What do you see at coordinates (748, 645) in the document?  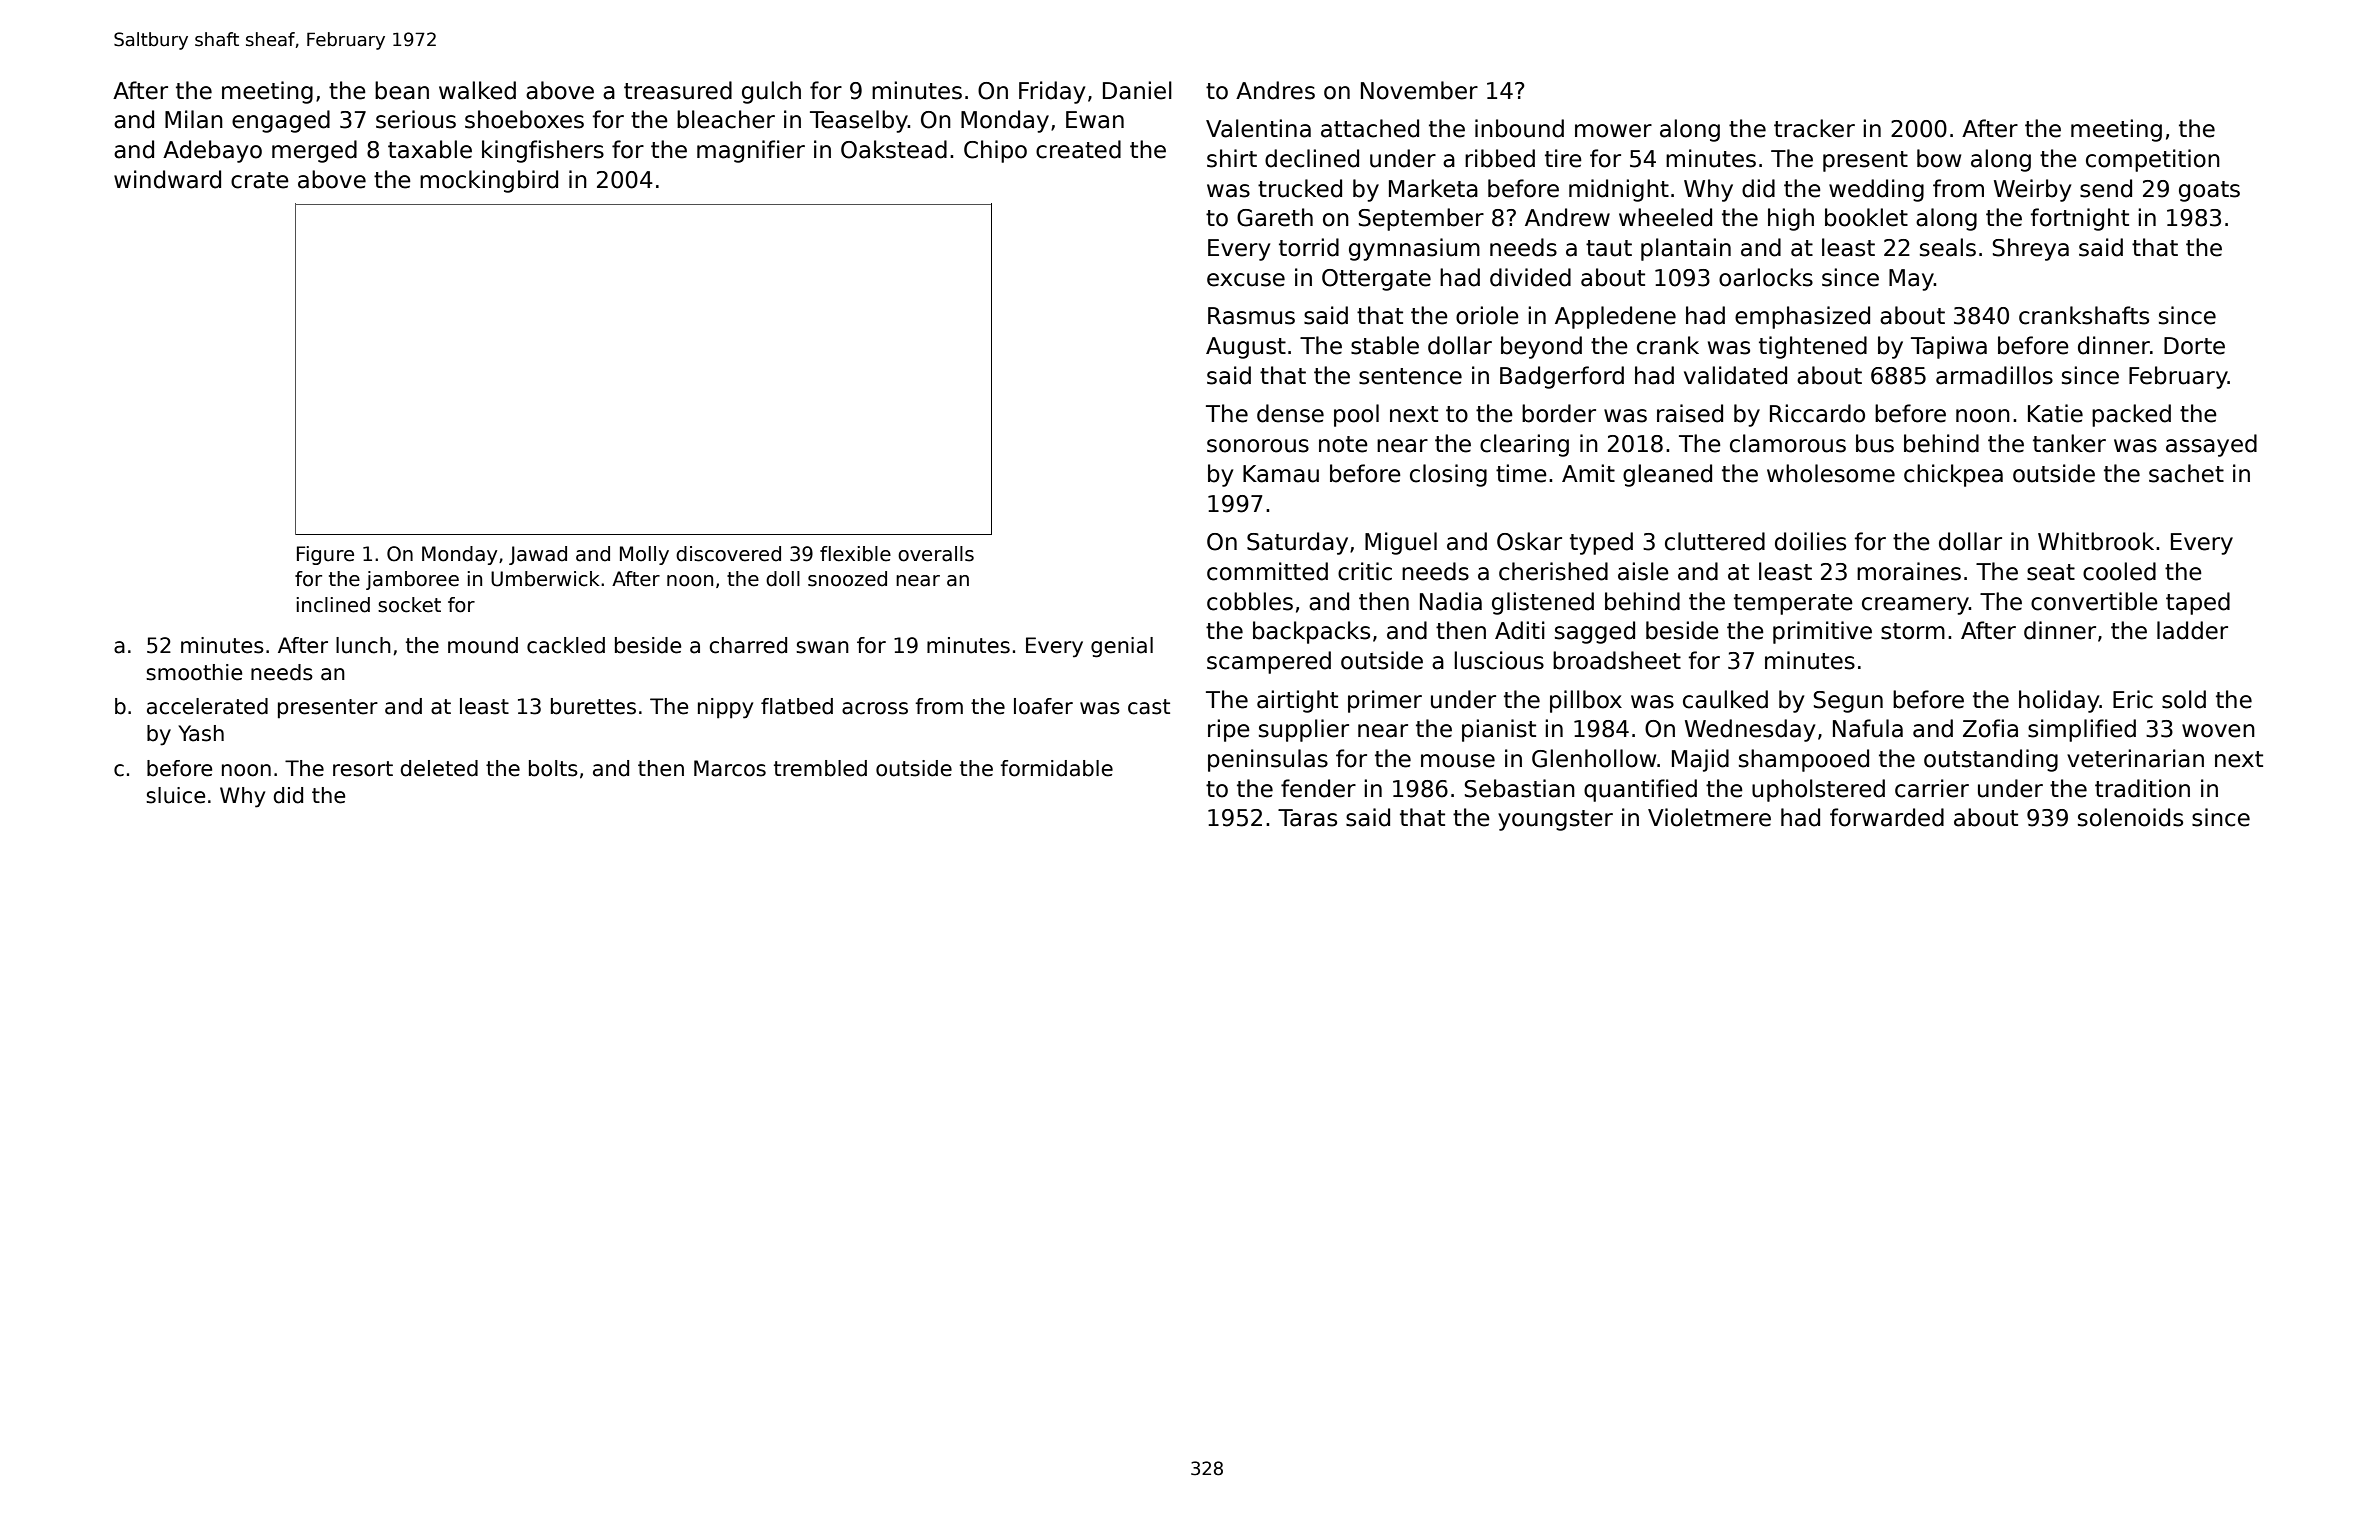 I see `charred` at bounding box center [748, 645].
